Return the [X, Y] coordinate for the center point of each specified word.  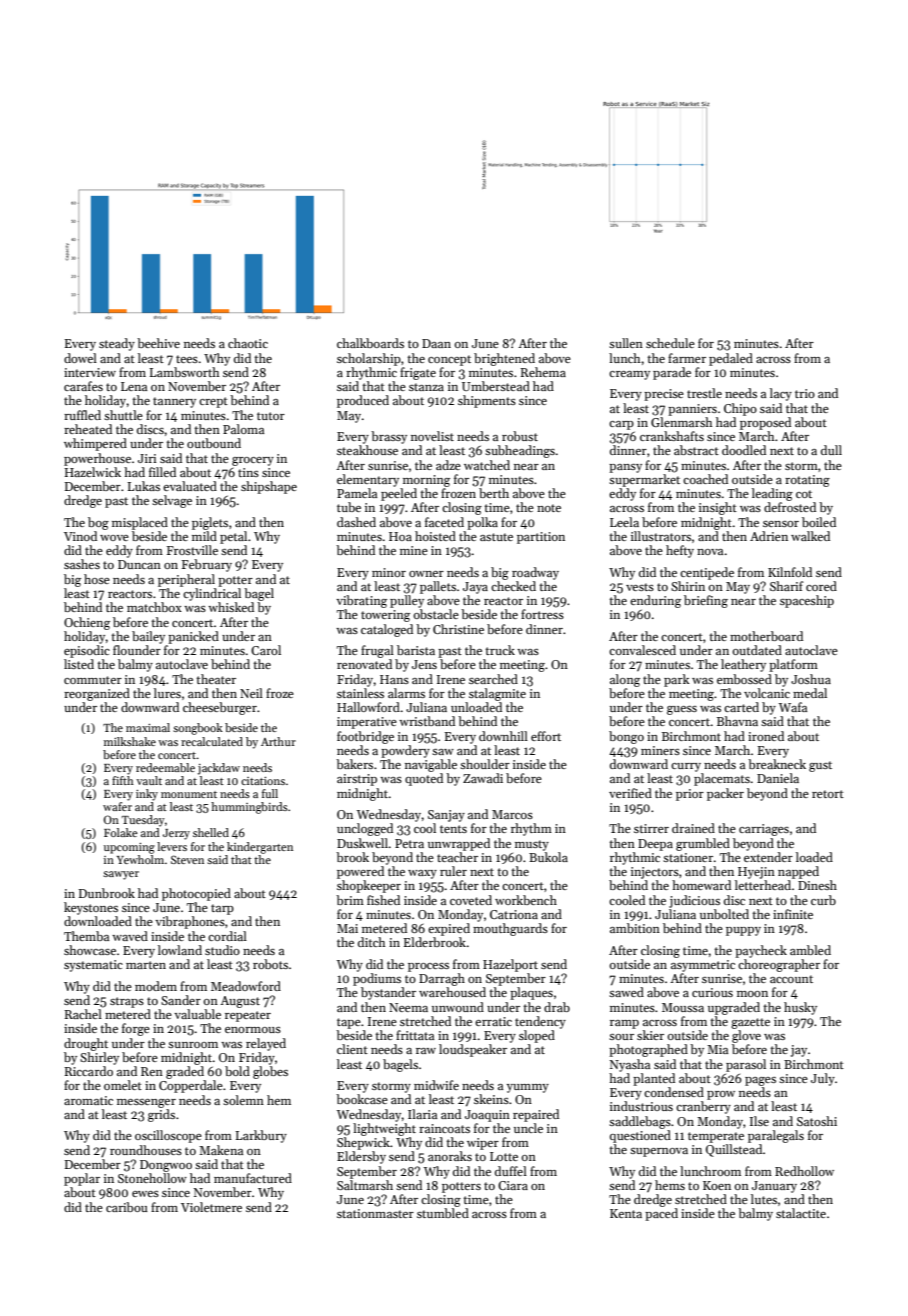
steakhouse [367, 450]
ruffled [82, 415]
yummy [528, 1088]
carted [741, 707]
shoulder [485, 764]
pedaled [731, 359]
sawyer [121, 875]
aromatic [88, 1100]
